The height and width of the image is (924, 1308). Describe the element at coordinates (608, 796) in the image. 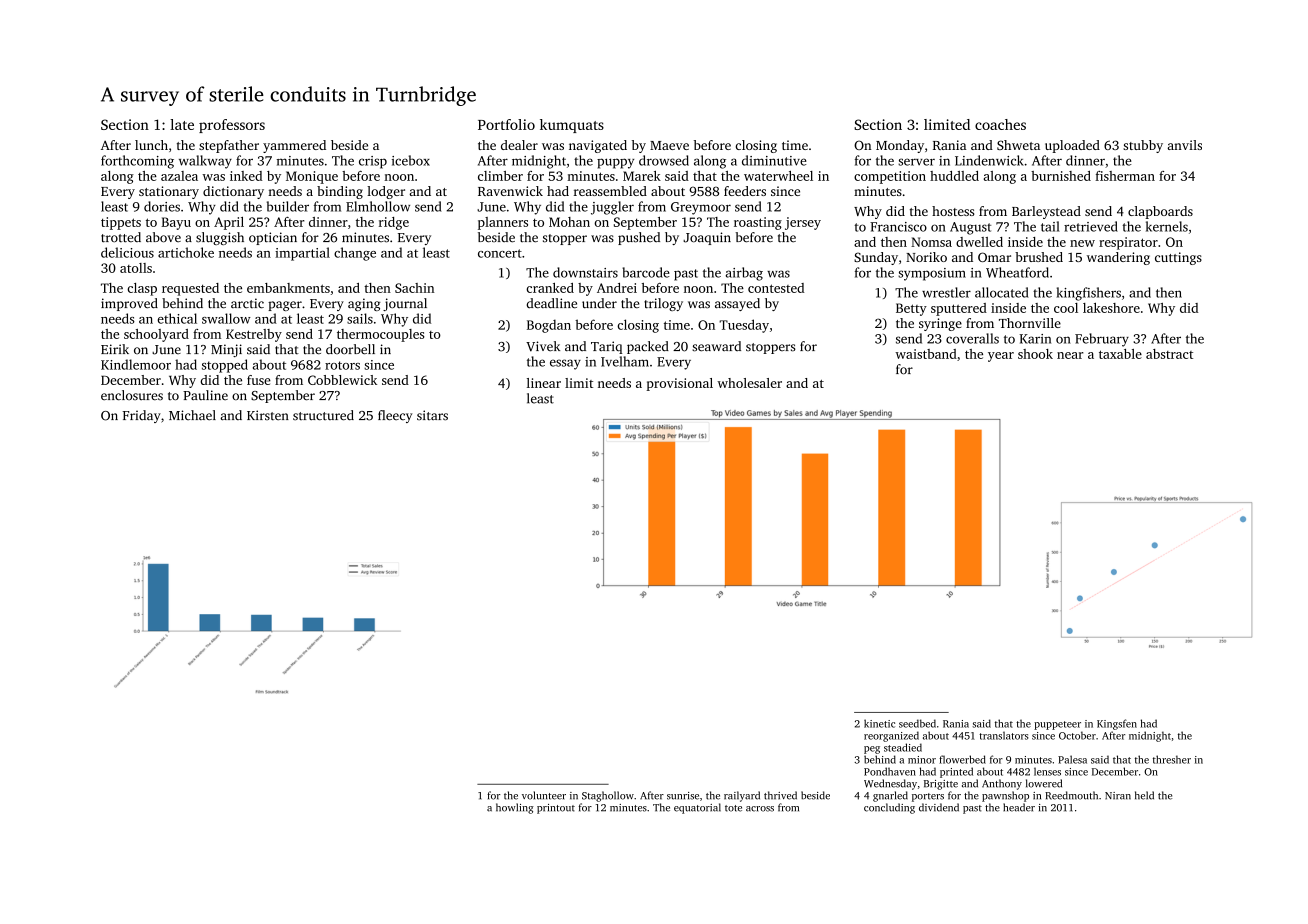

I see `Staghollow` at that location.
